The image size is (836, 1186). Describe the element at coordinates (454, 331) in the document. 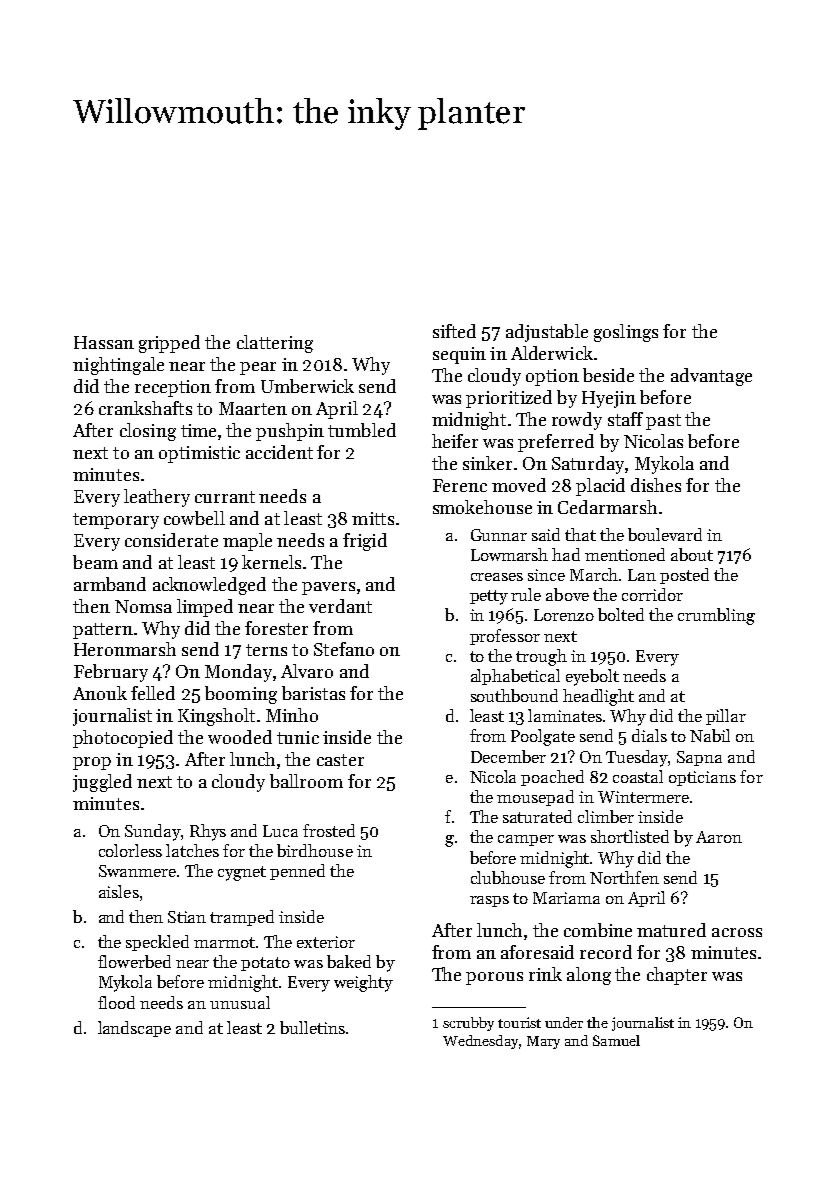

I see `sifted` at that location.
